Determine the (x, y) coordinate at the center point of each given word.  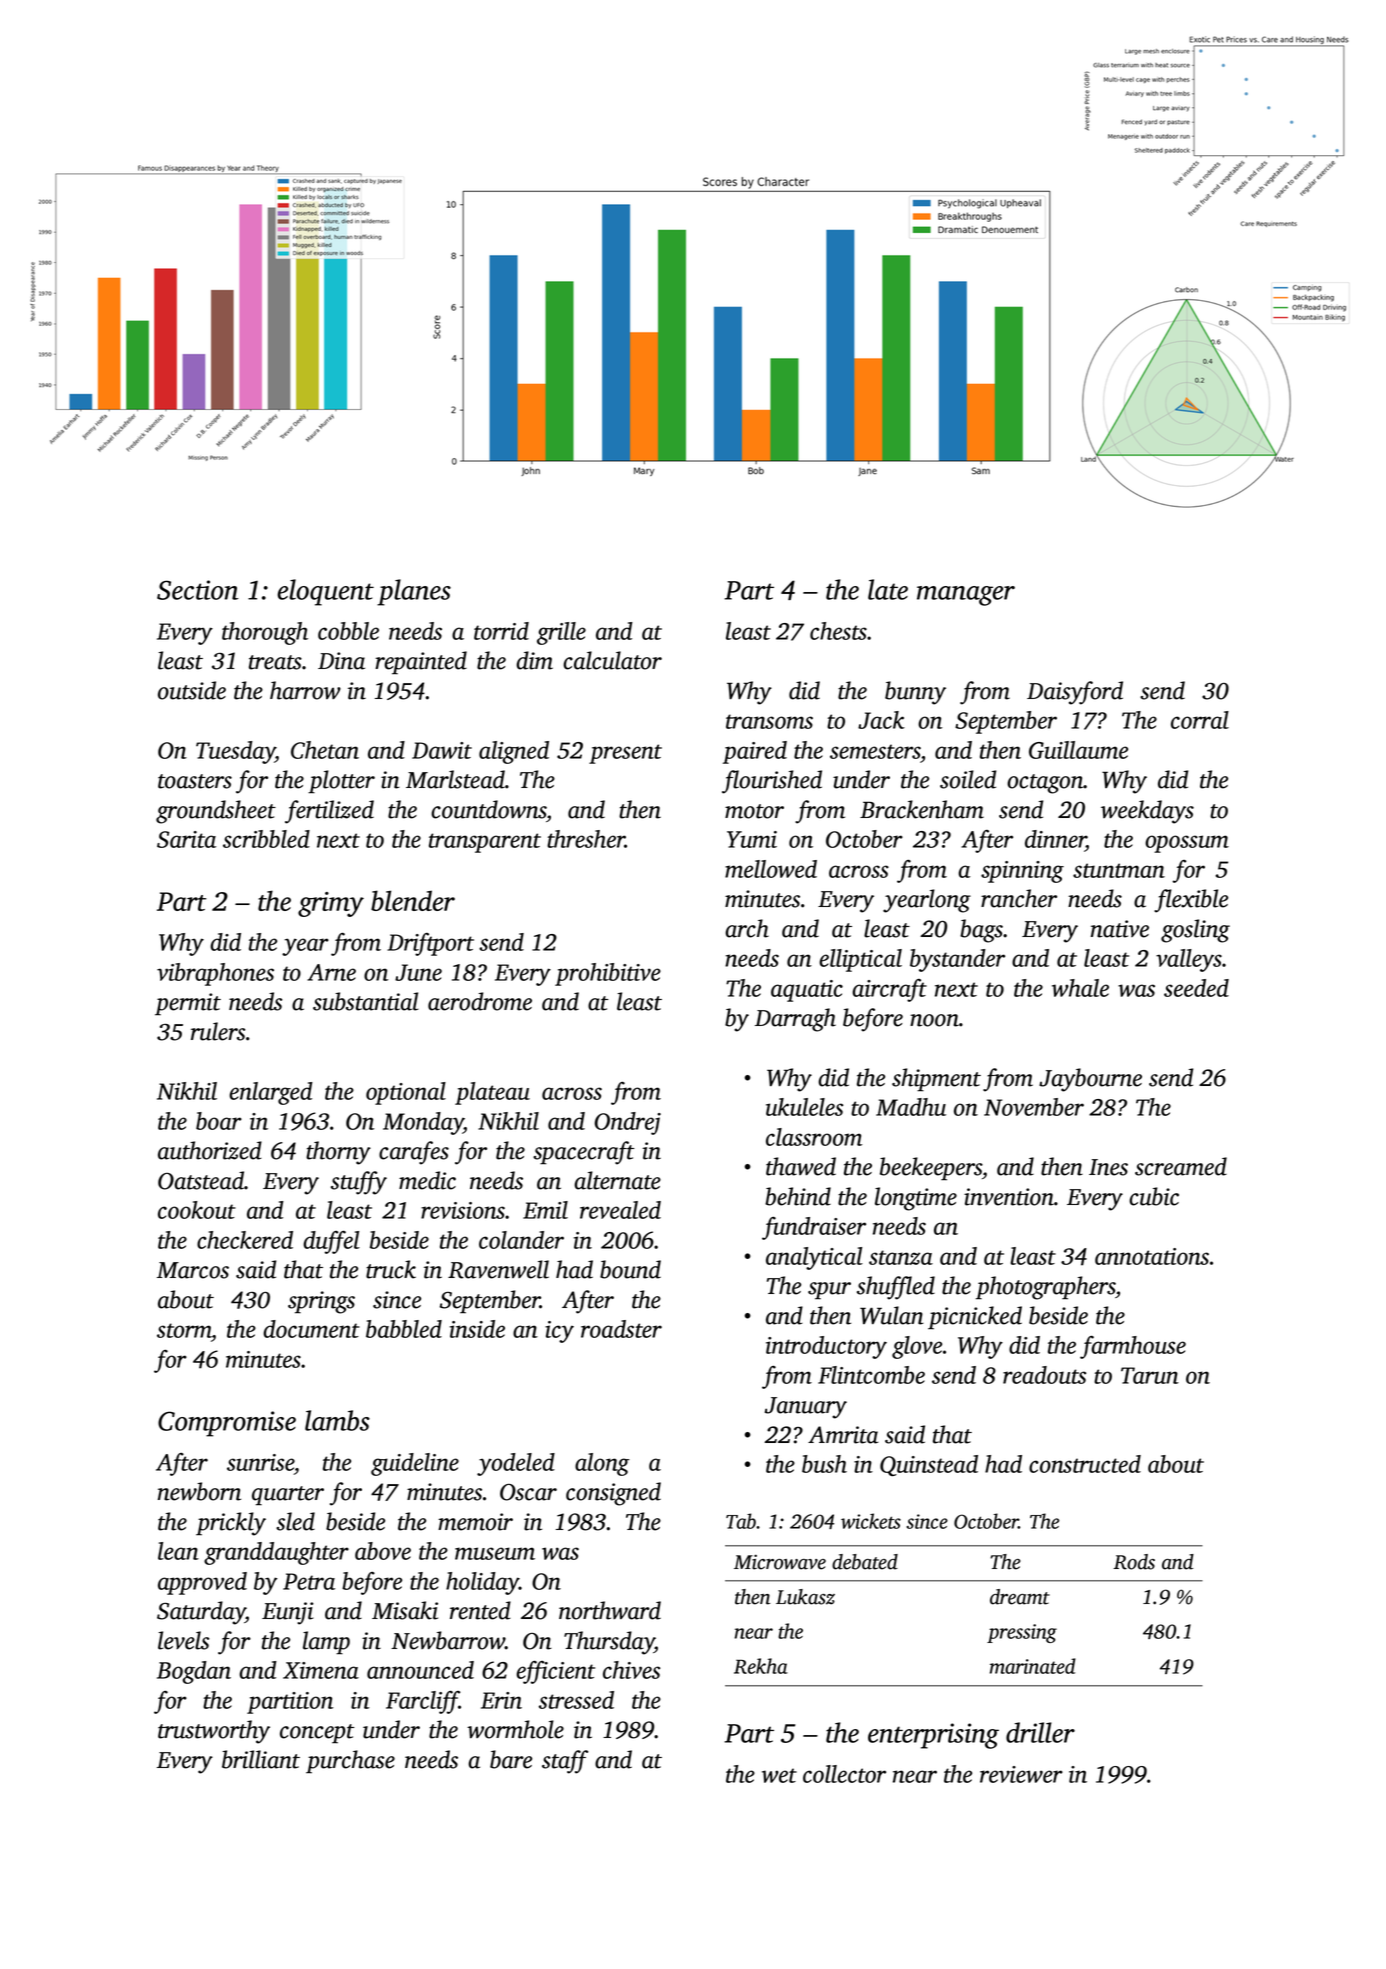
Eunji (288, 1613)
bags (981, 931)
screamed (1181, 1166)
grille (561, 633)
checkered (245, 1240)
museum (495, 1553)
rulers (218, 1031)
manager (966, 596)
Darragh (795, 1020)
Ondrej (628, 1123)
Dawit (442, 750)
